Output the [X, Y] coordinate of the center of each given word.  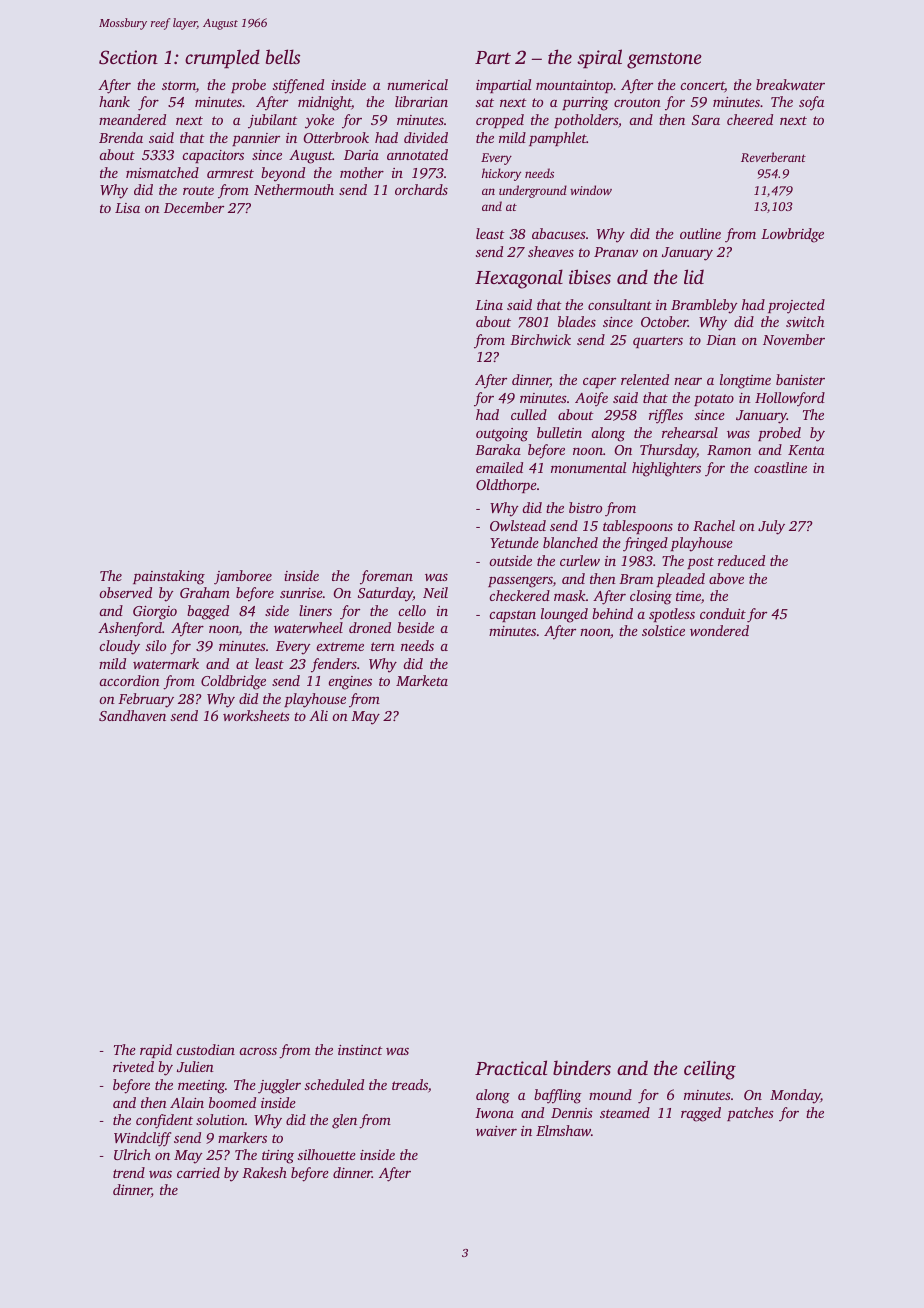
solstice [663, 630]
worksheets [256, 715]
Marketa [422, 680]
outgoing [502, 435]
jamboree [243, 577]
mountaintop [574, 86]
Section [128, 57]
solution [220, 1119]
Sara [706, 120]
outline [700, 233]
